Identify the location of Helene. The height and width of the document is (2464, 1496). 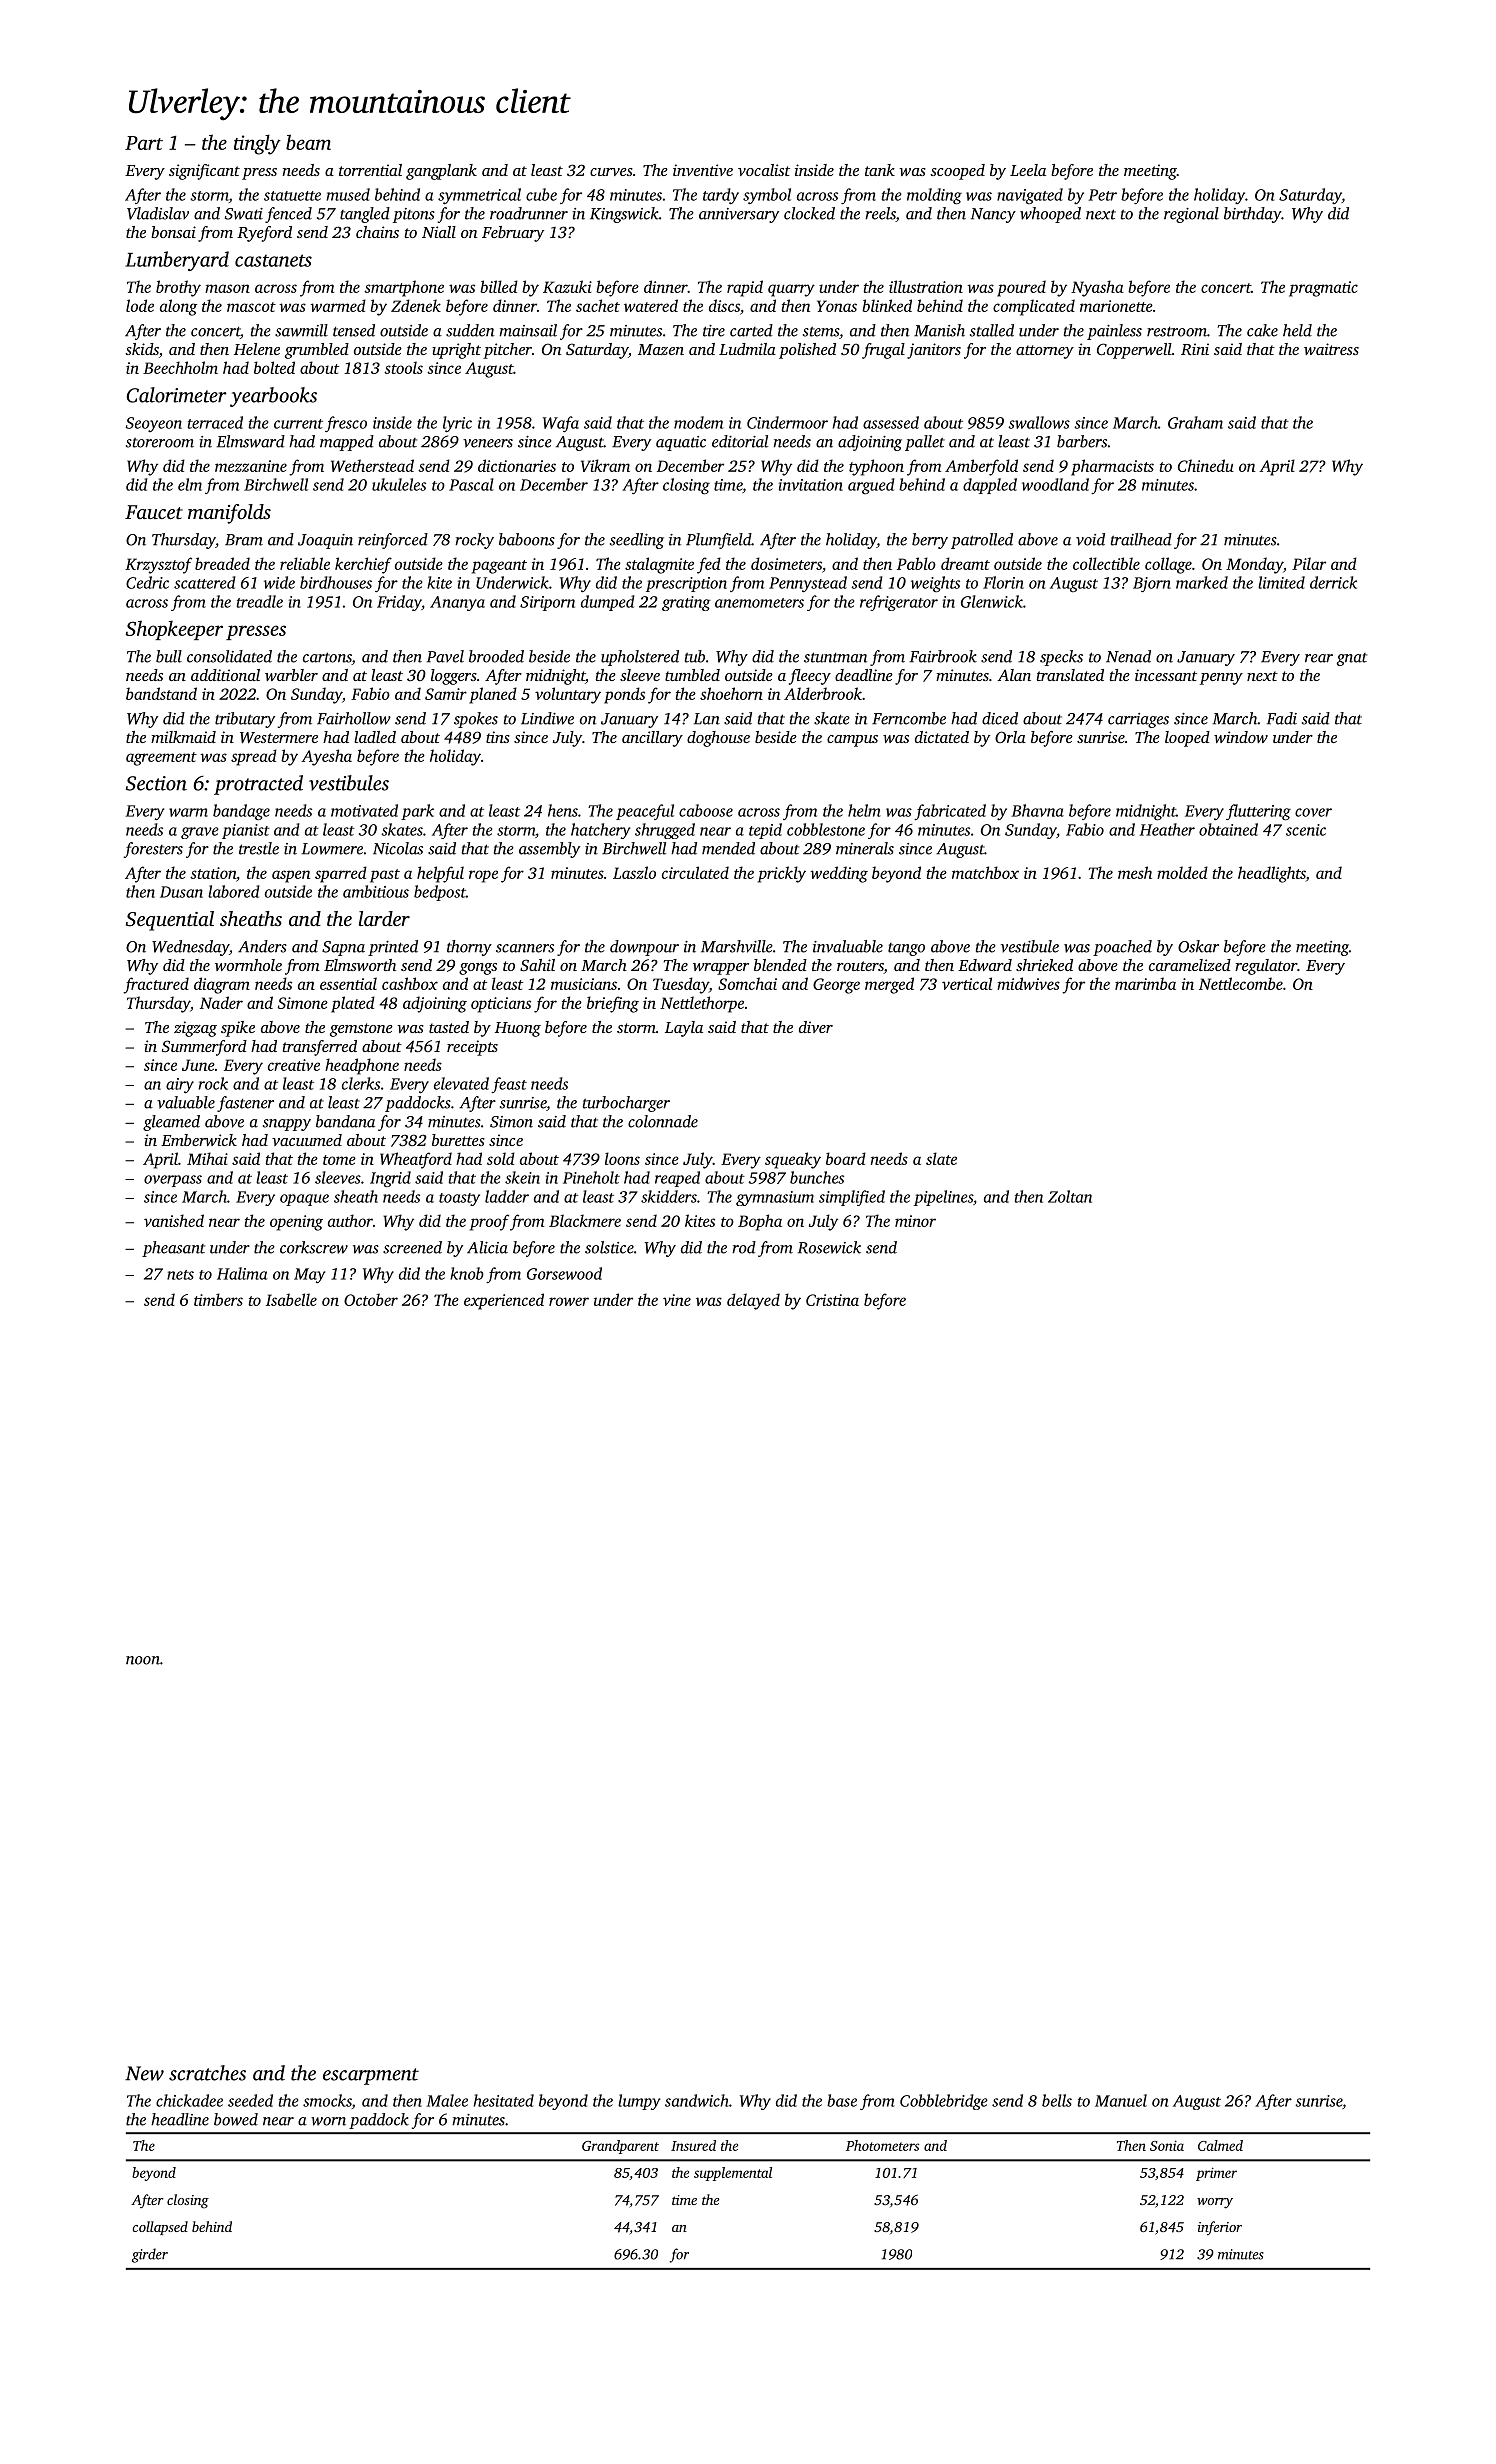
(257, 349).
